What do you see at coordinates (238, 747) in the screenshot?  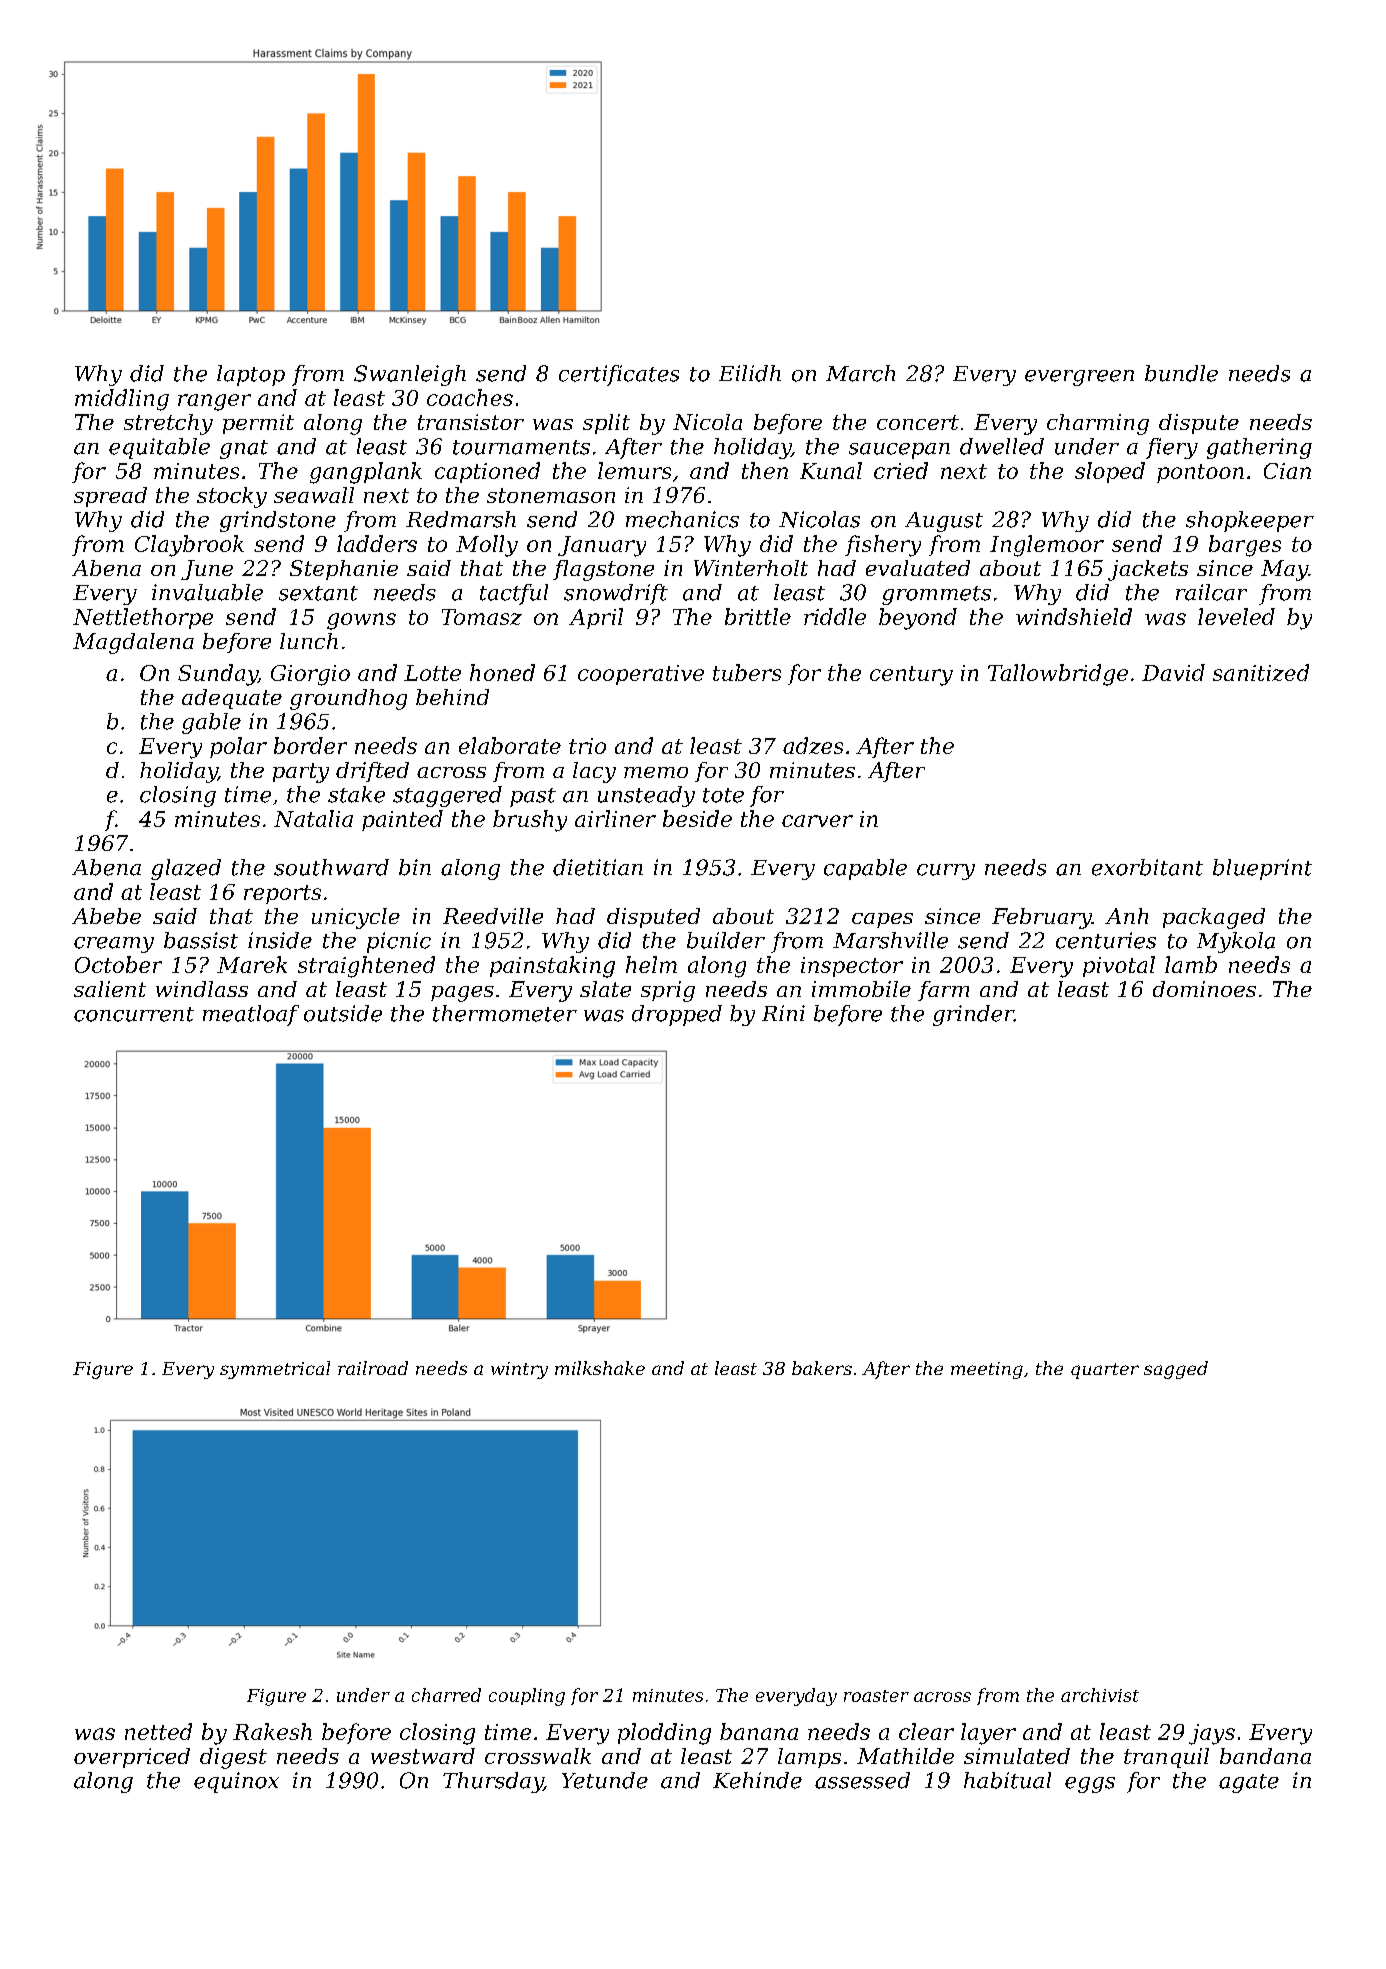 I see `polar` at bounding box center [238, 747].
